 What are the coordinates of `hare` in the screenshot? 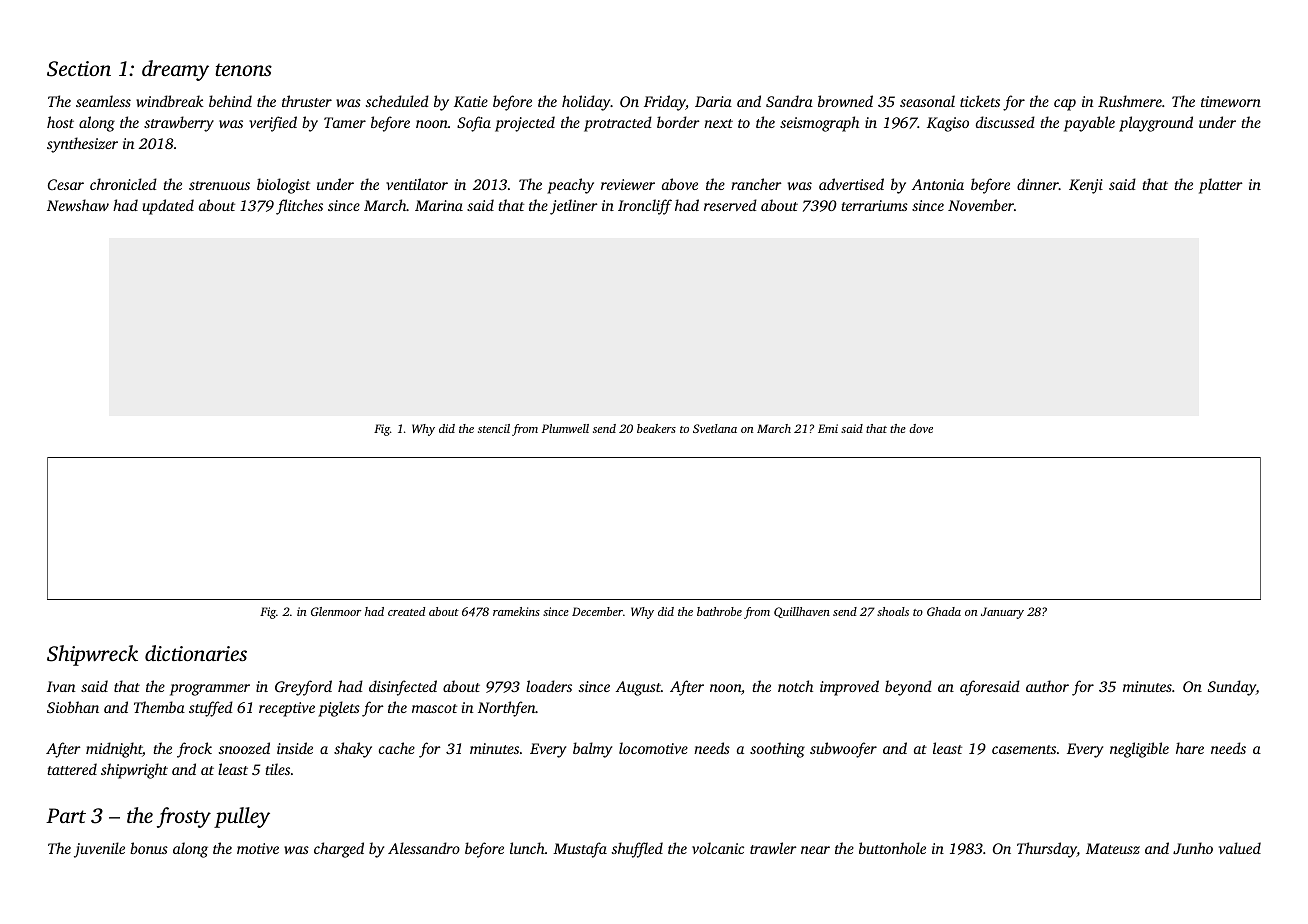 It's located at (1190, 748).
